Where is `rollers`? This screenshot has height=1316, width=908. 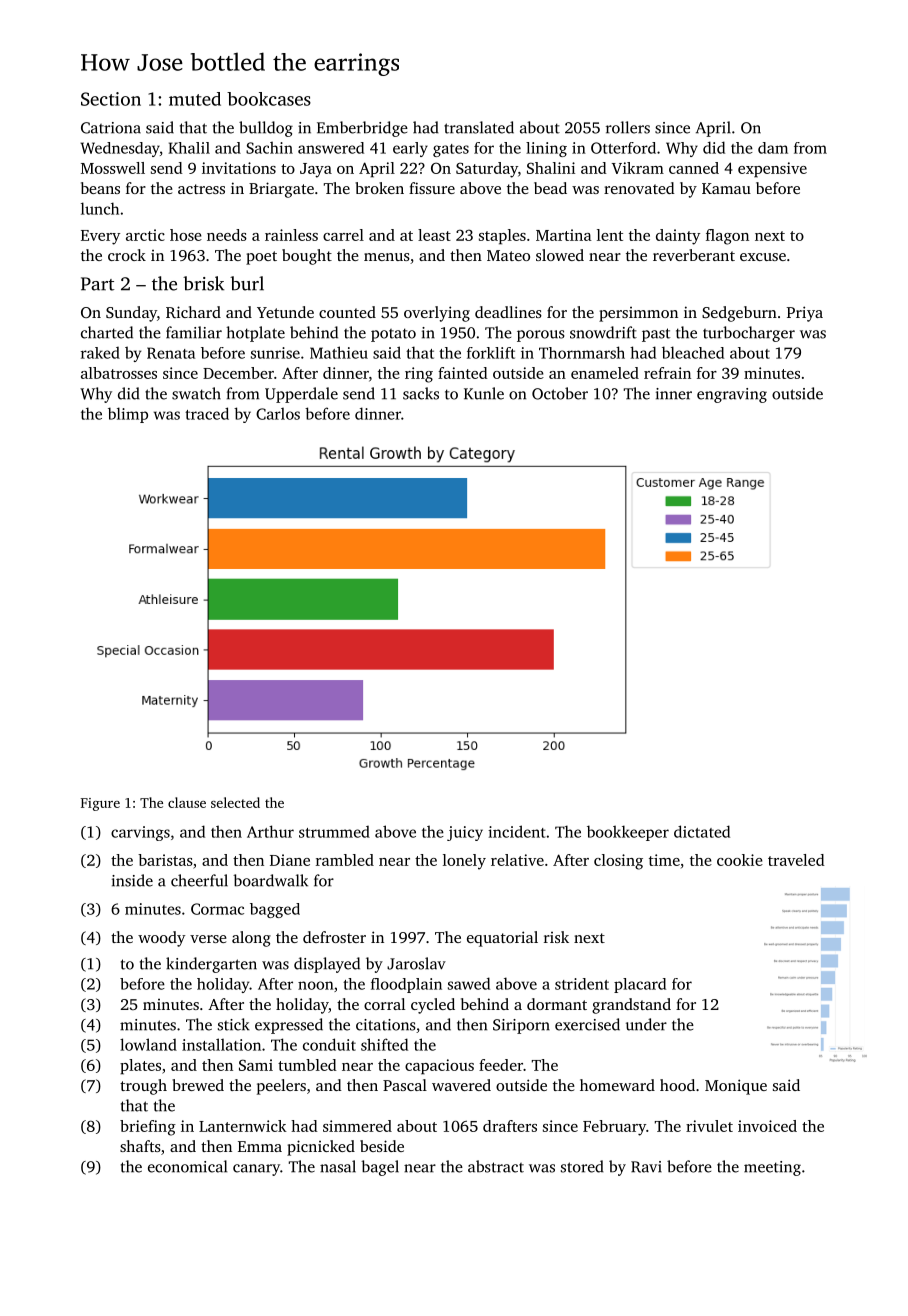 rollers is located at coordinates (628, 127).
